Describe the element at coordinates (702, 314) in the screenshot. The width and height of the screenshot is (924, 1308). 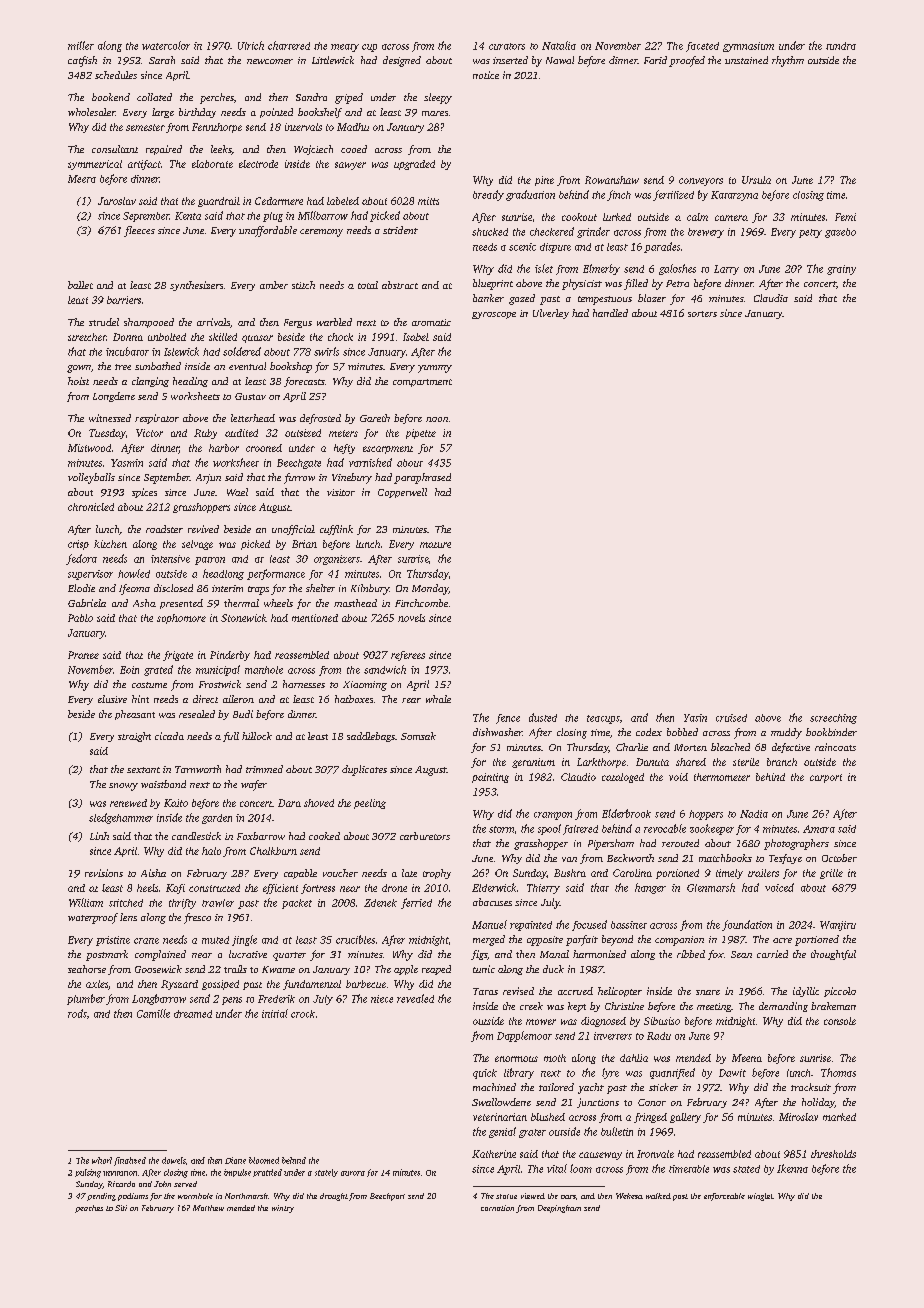
I see `sorters` at that location.
